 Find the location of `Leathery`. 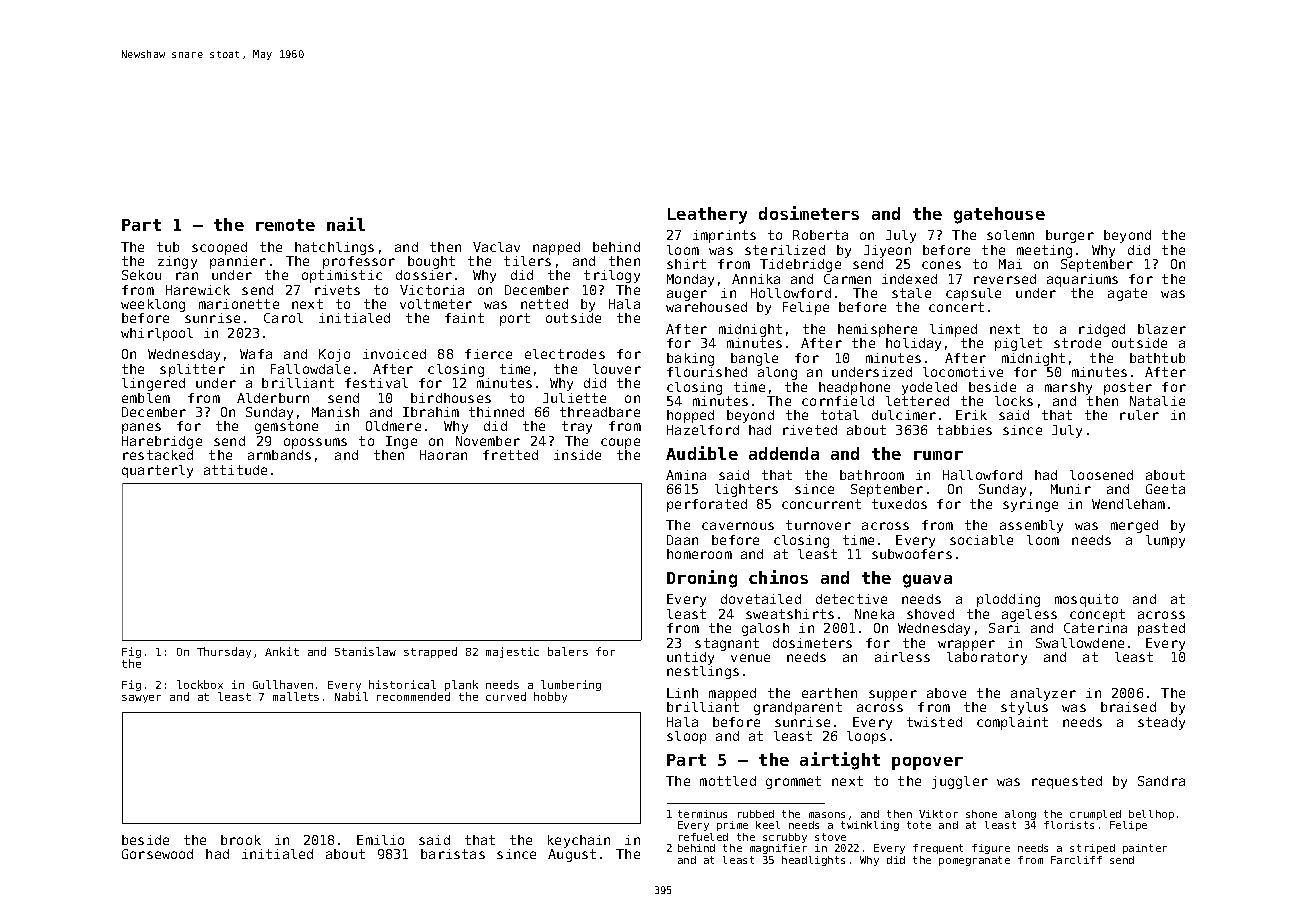

Leathery is located at coordinates (707, 215).
